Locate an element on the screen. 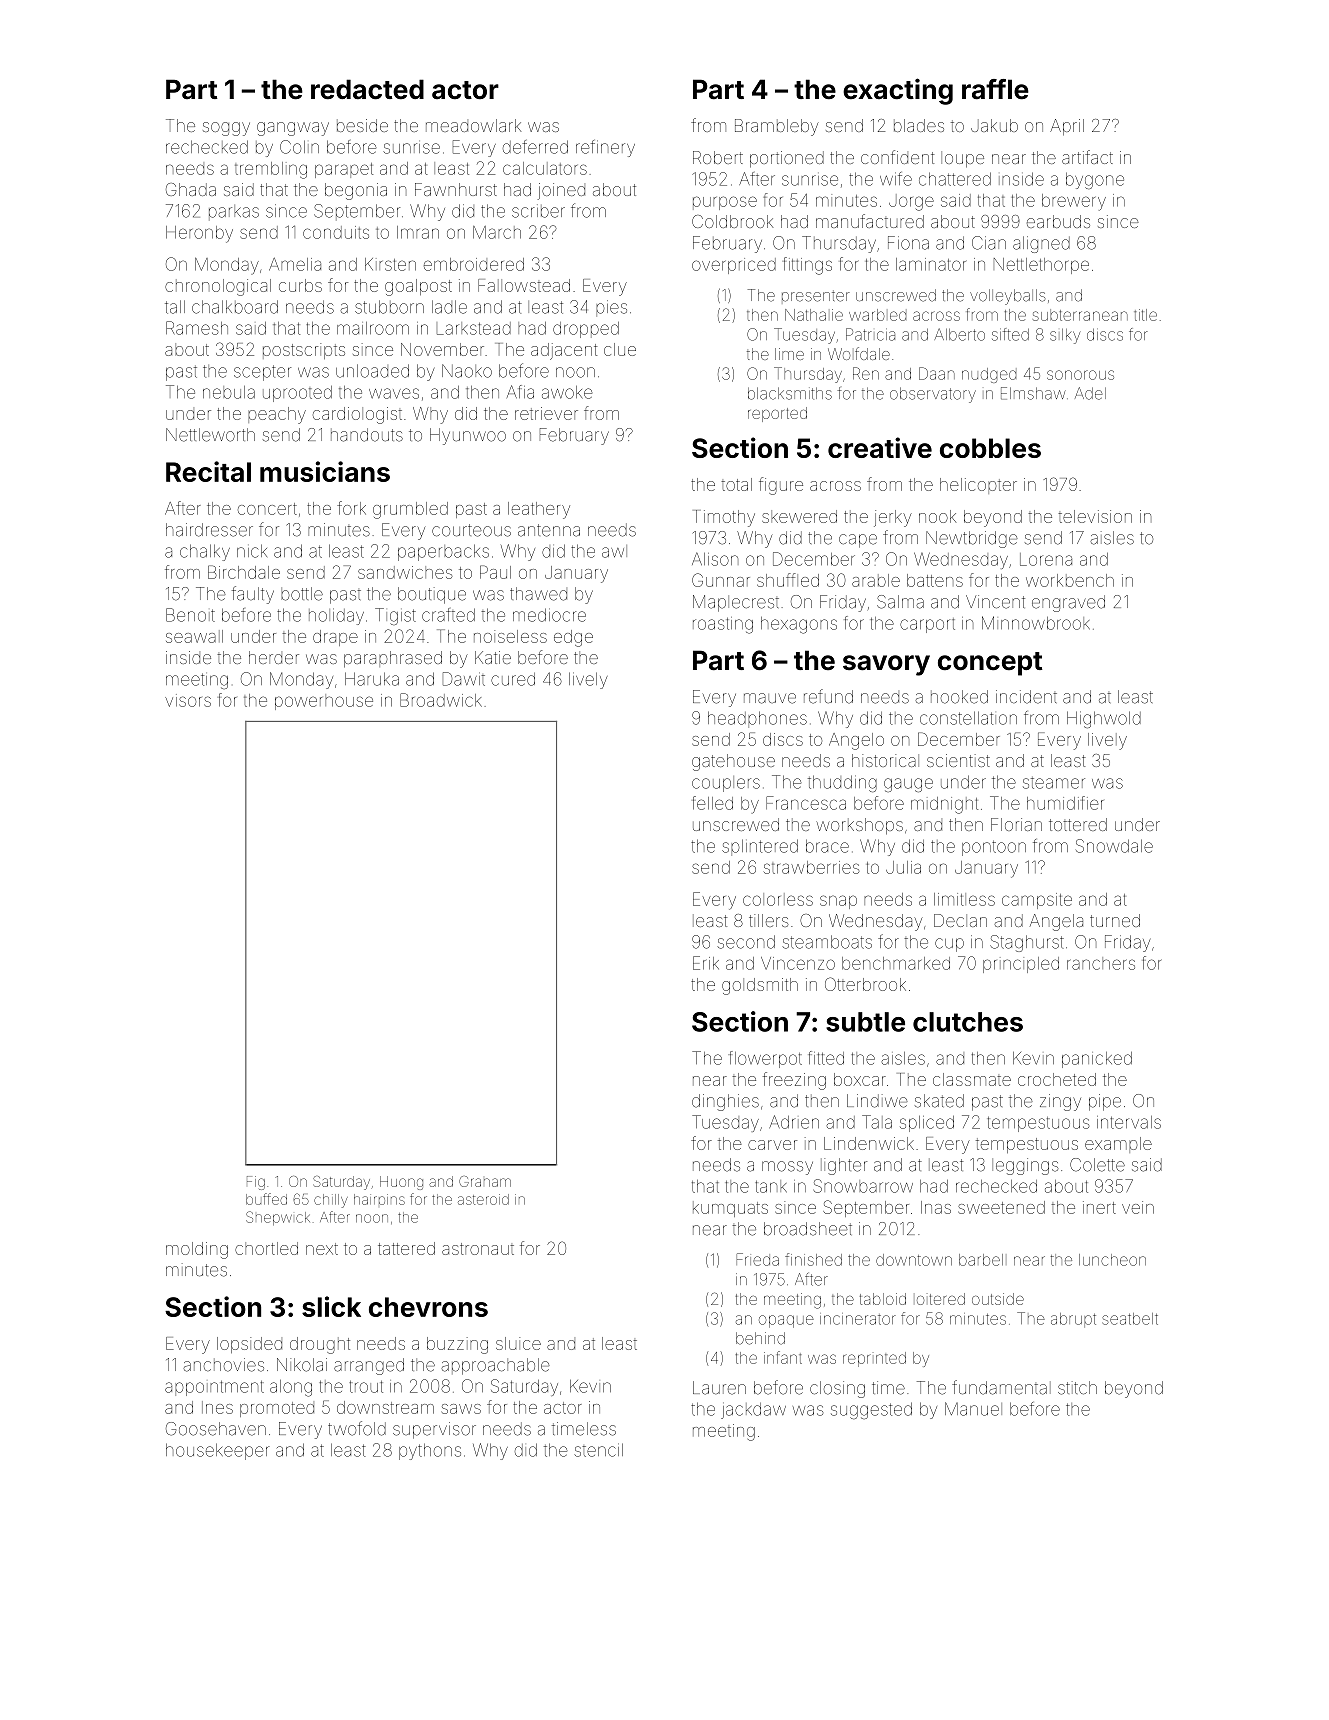 Image resolution: width=1329 pixels, height=1720 pixels. housekeeper is located at coordinates (218, 1451).
